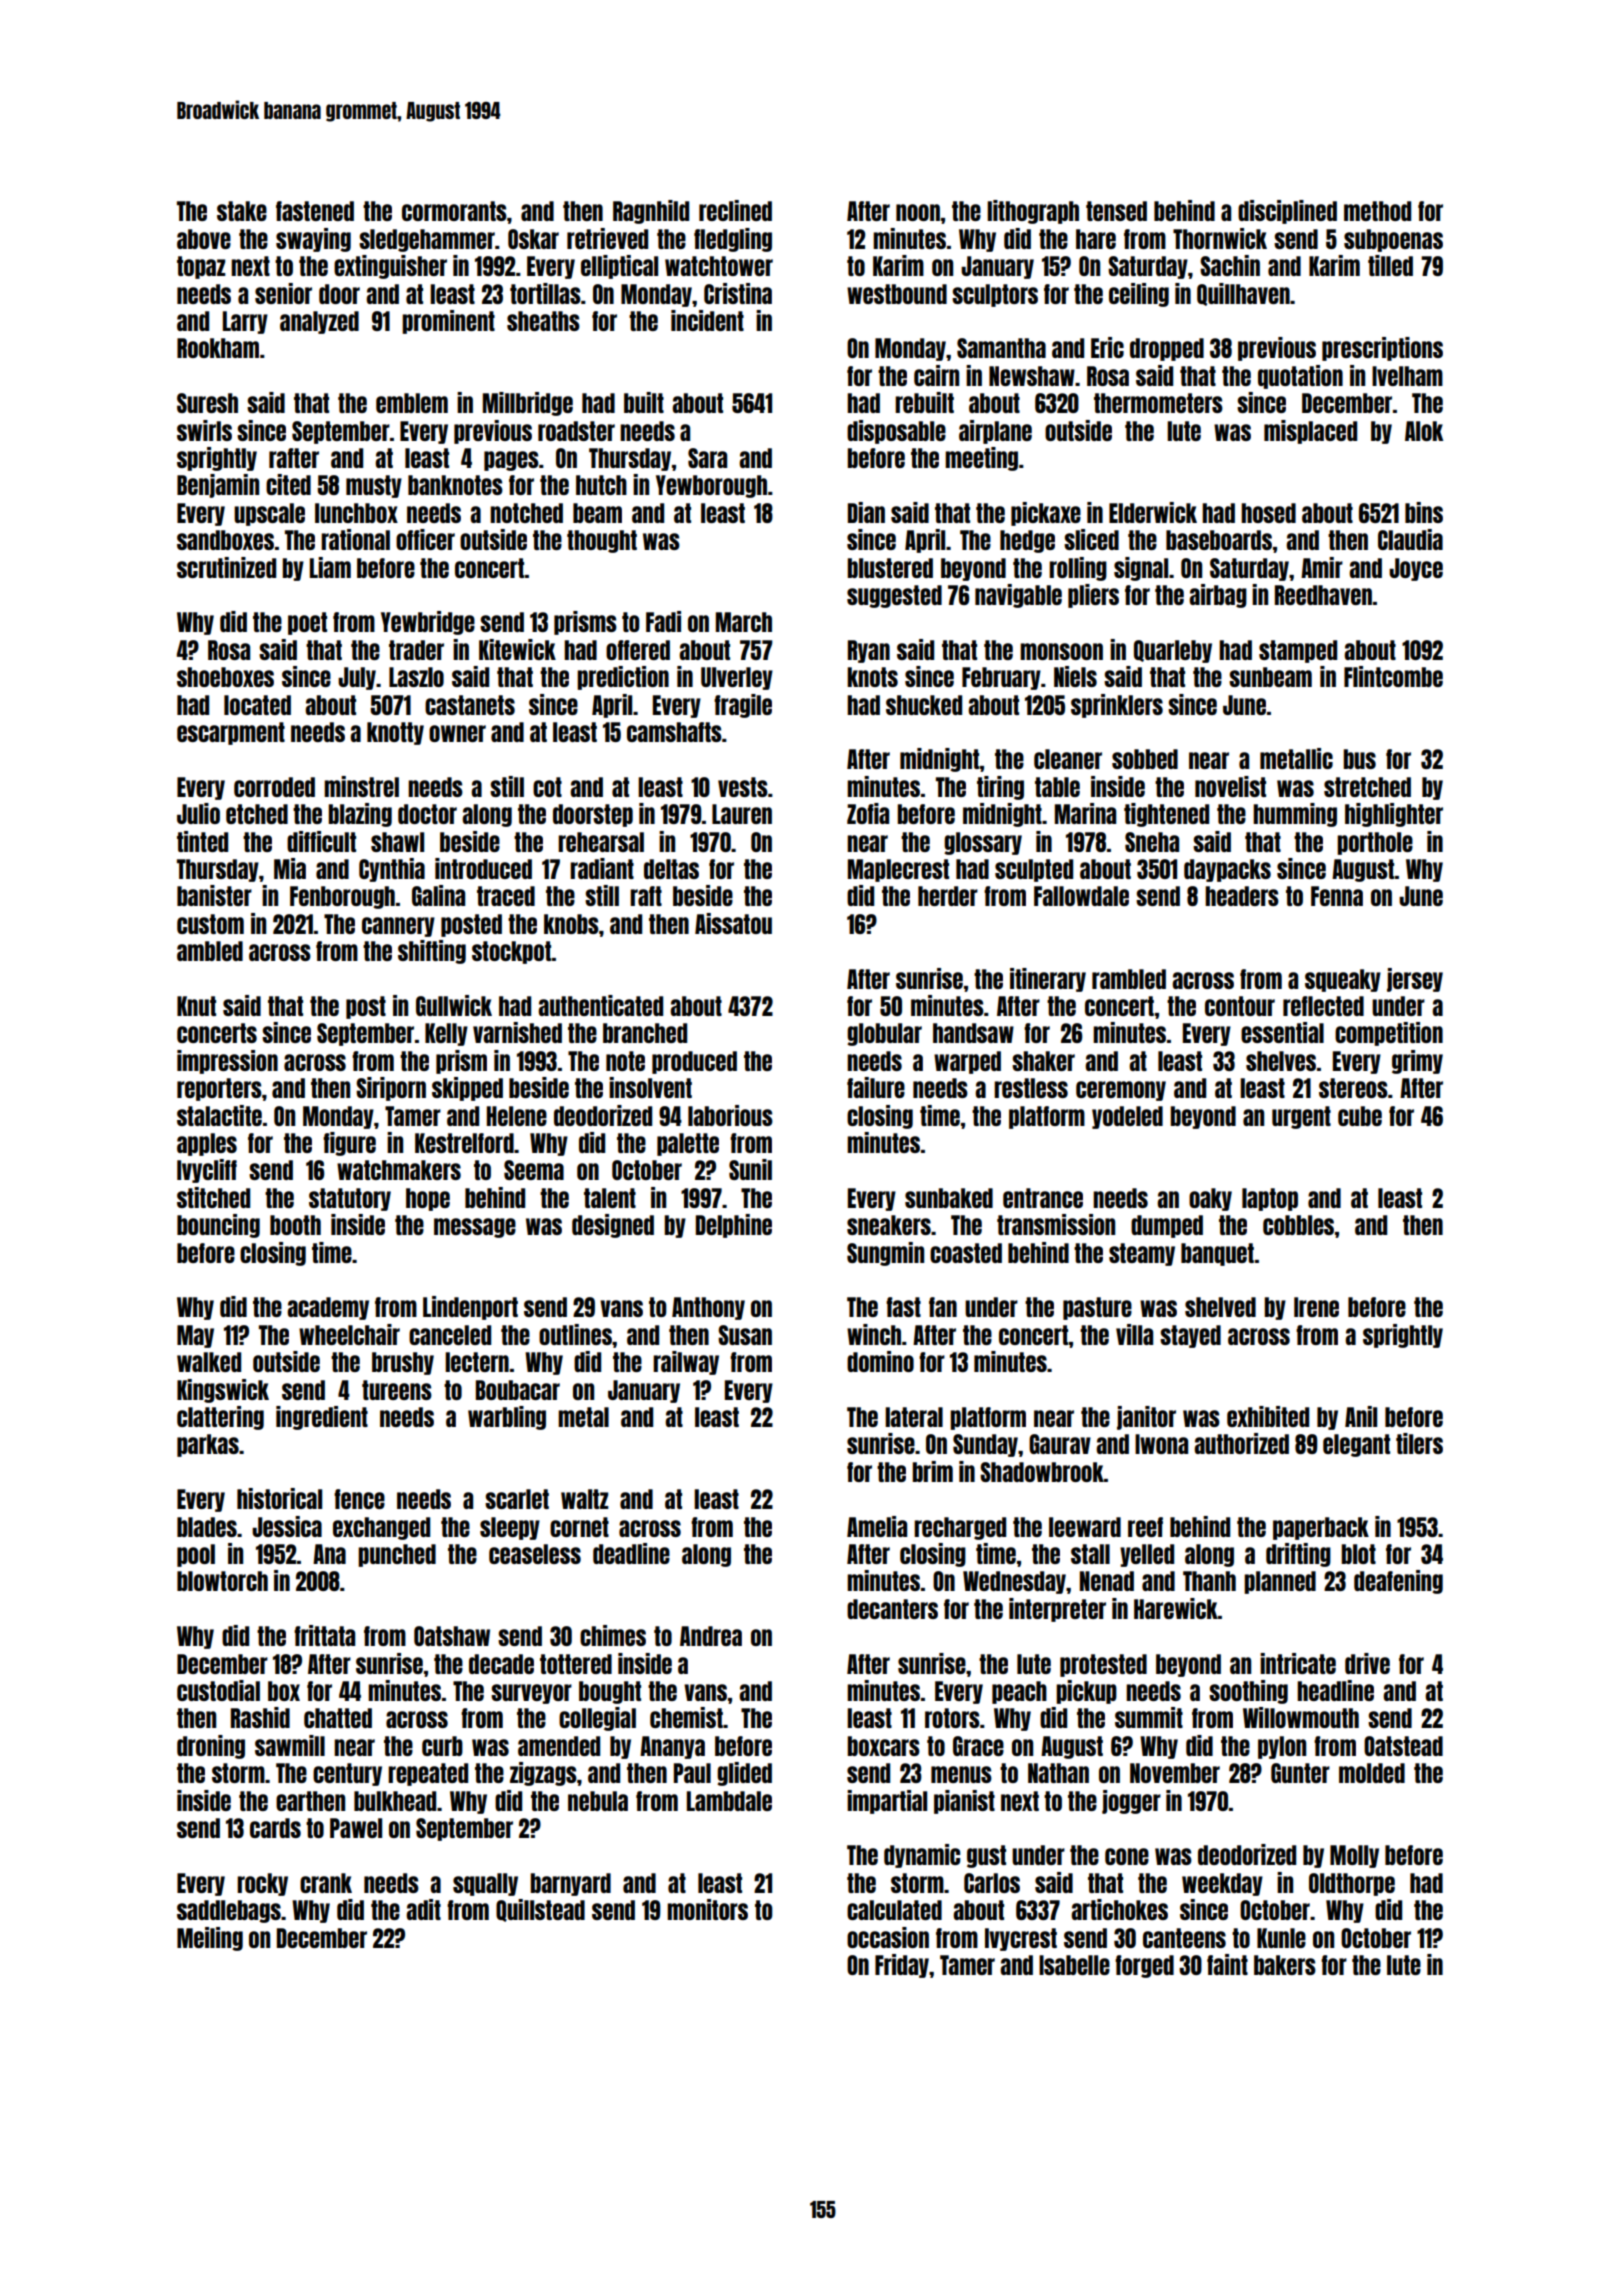  What do you see at coordinates (897, 294) in the screenshot?
I see `westbound` at bounding box center [897, 294].
